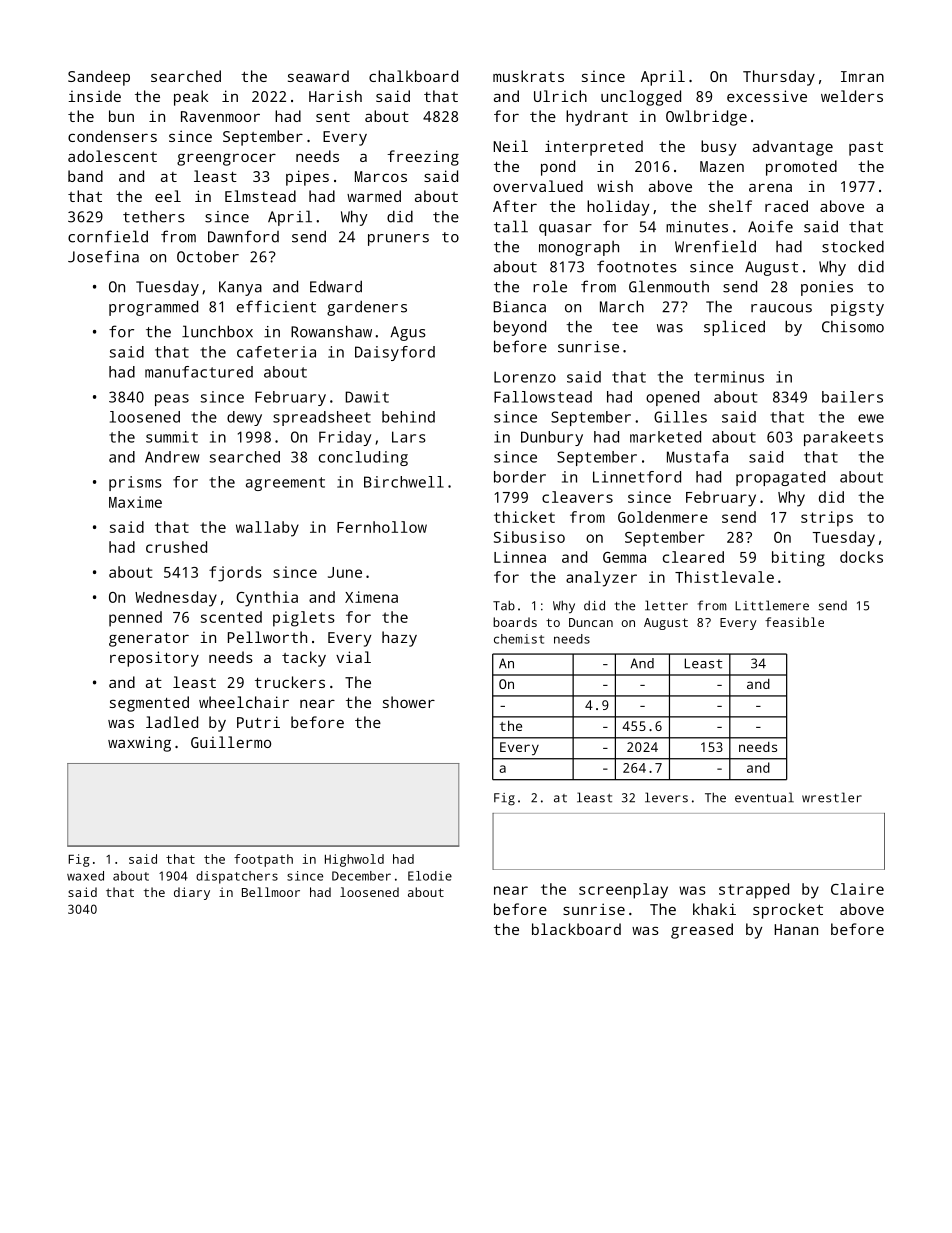 The image size is (952, 1233). I want to click on Agus, so click(407, 333).
